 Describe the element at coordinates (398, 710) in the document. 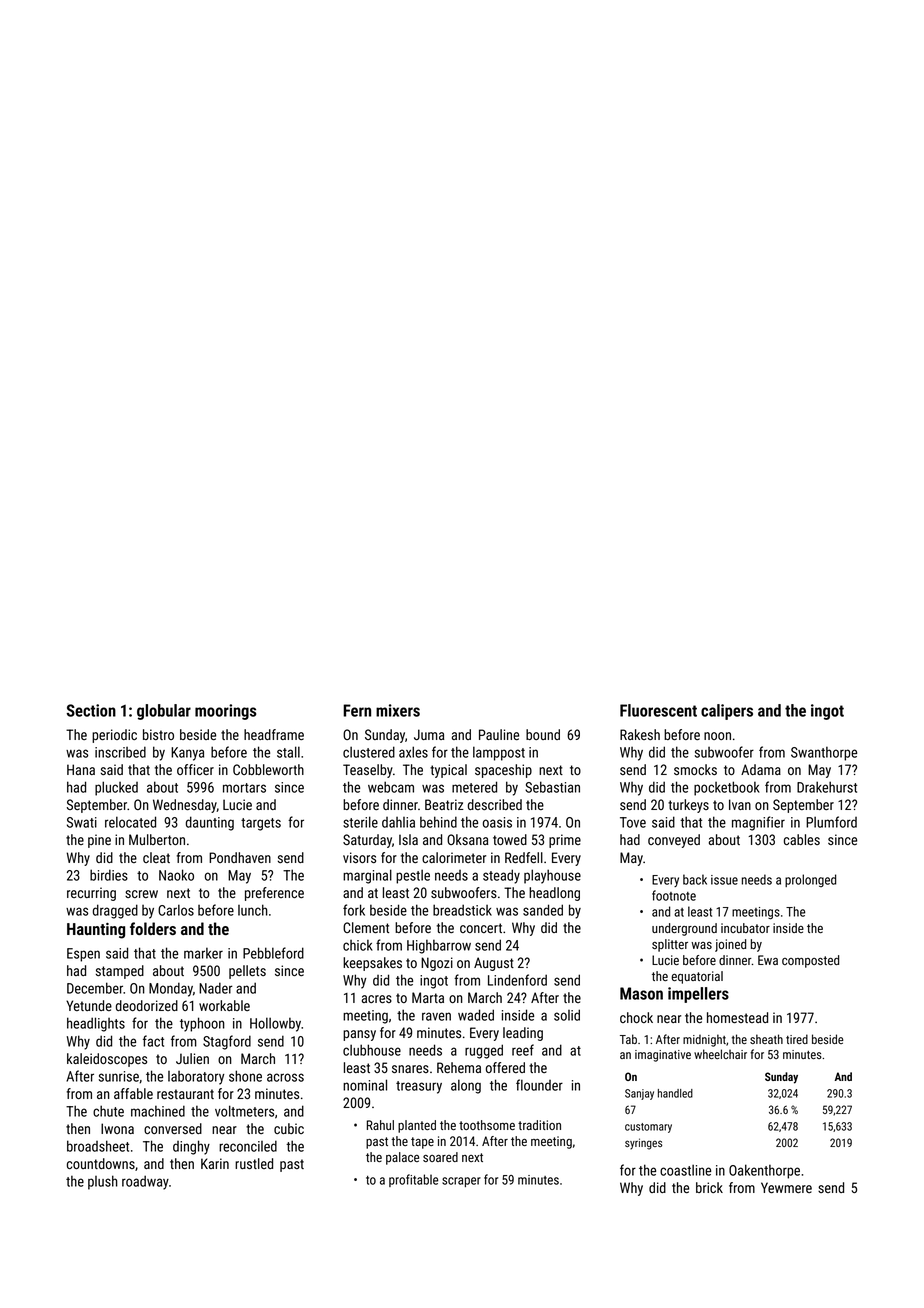

I see `mixers` at that location.
